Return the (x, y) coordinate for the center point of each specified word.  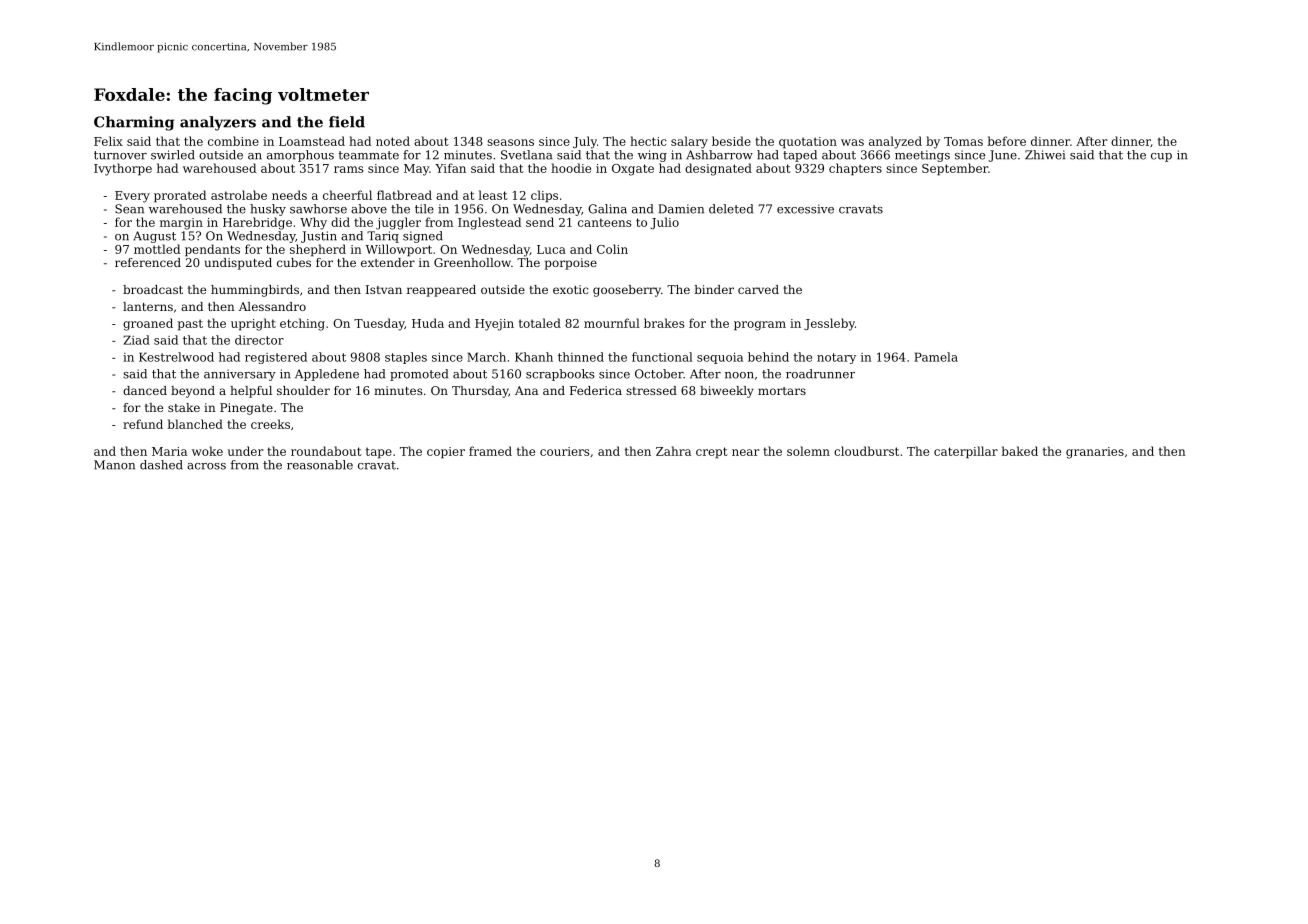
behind (768, 357)
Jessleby (829, 324)
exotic (570, 289)
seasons (510, 142)
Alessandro (272, 306)
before (1006, 141)
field (347, 122)
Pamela (936, 357)
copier (446, 453)
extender (388, 262)
